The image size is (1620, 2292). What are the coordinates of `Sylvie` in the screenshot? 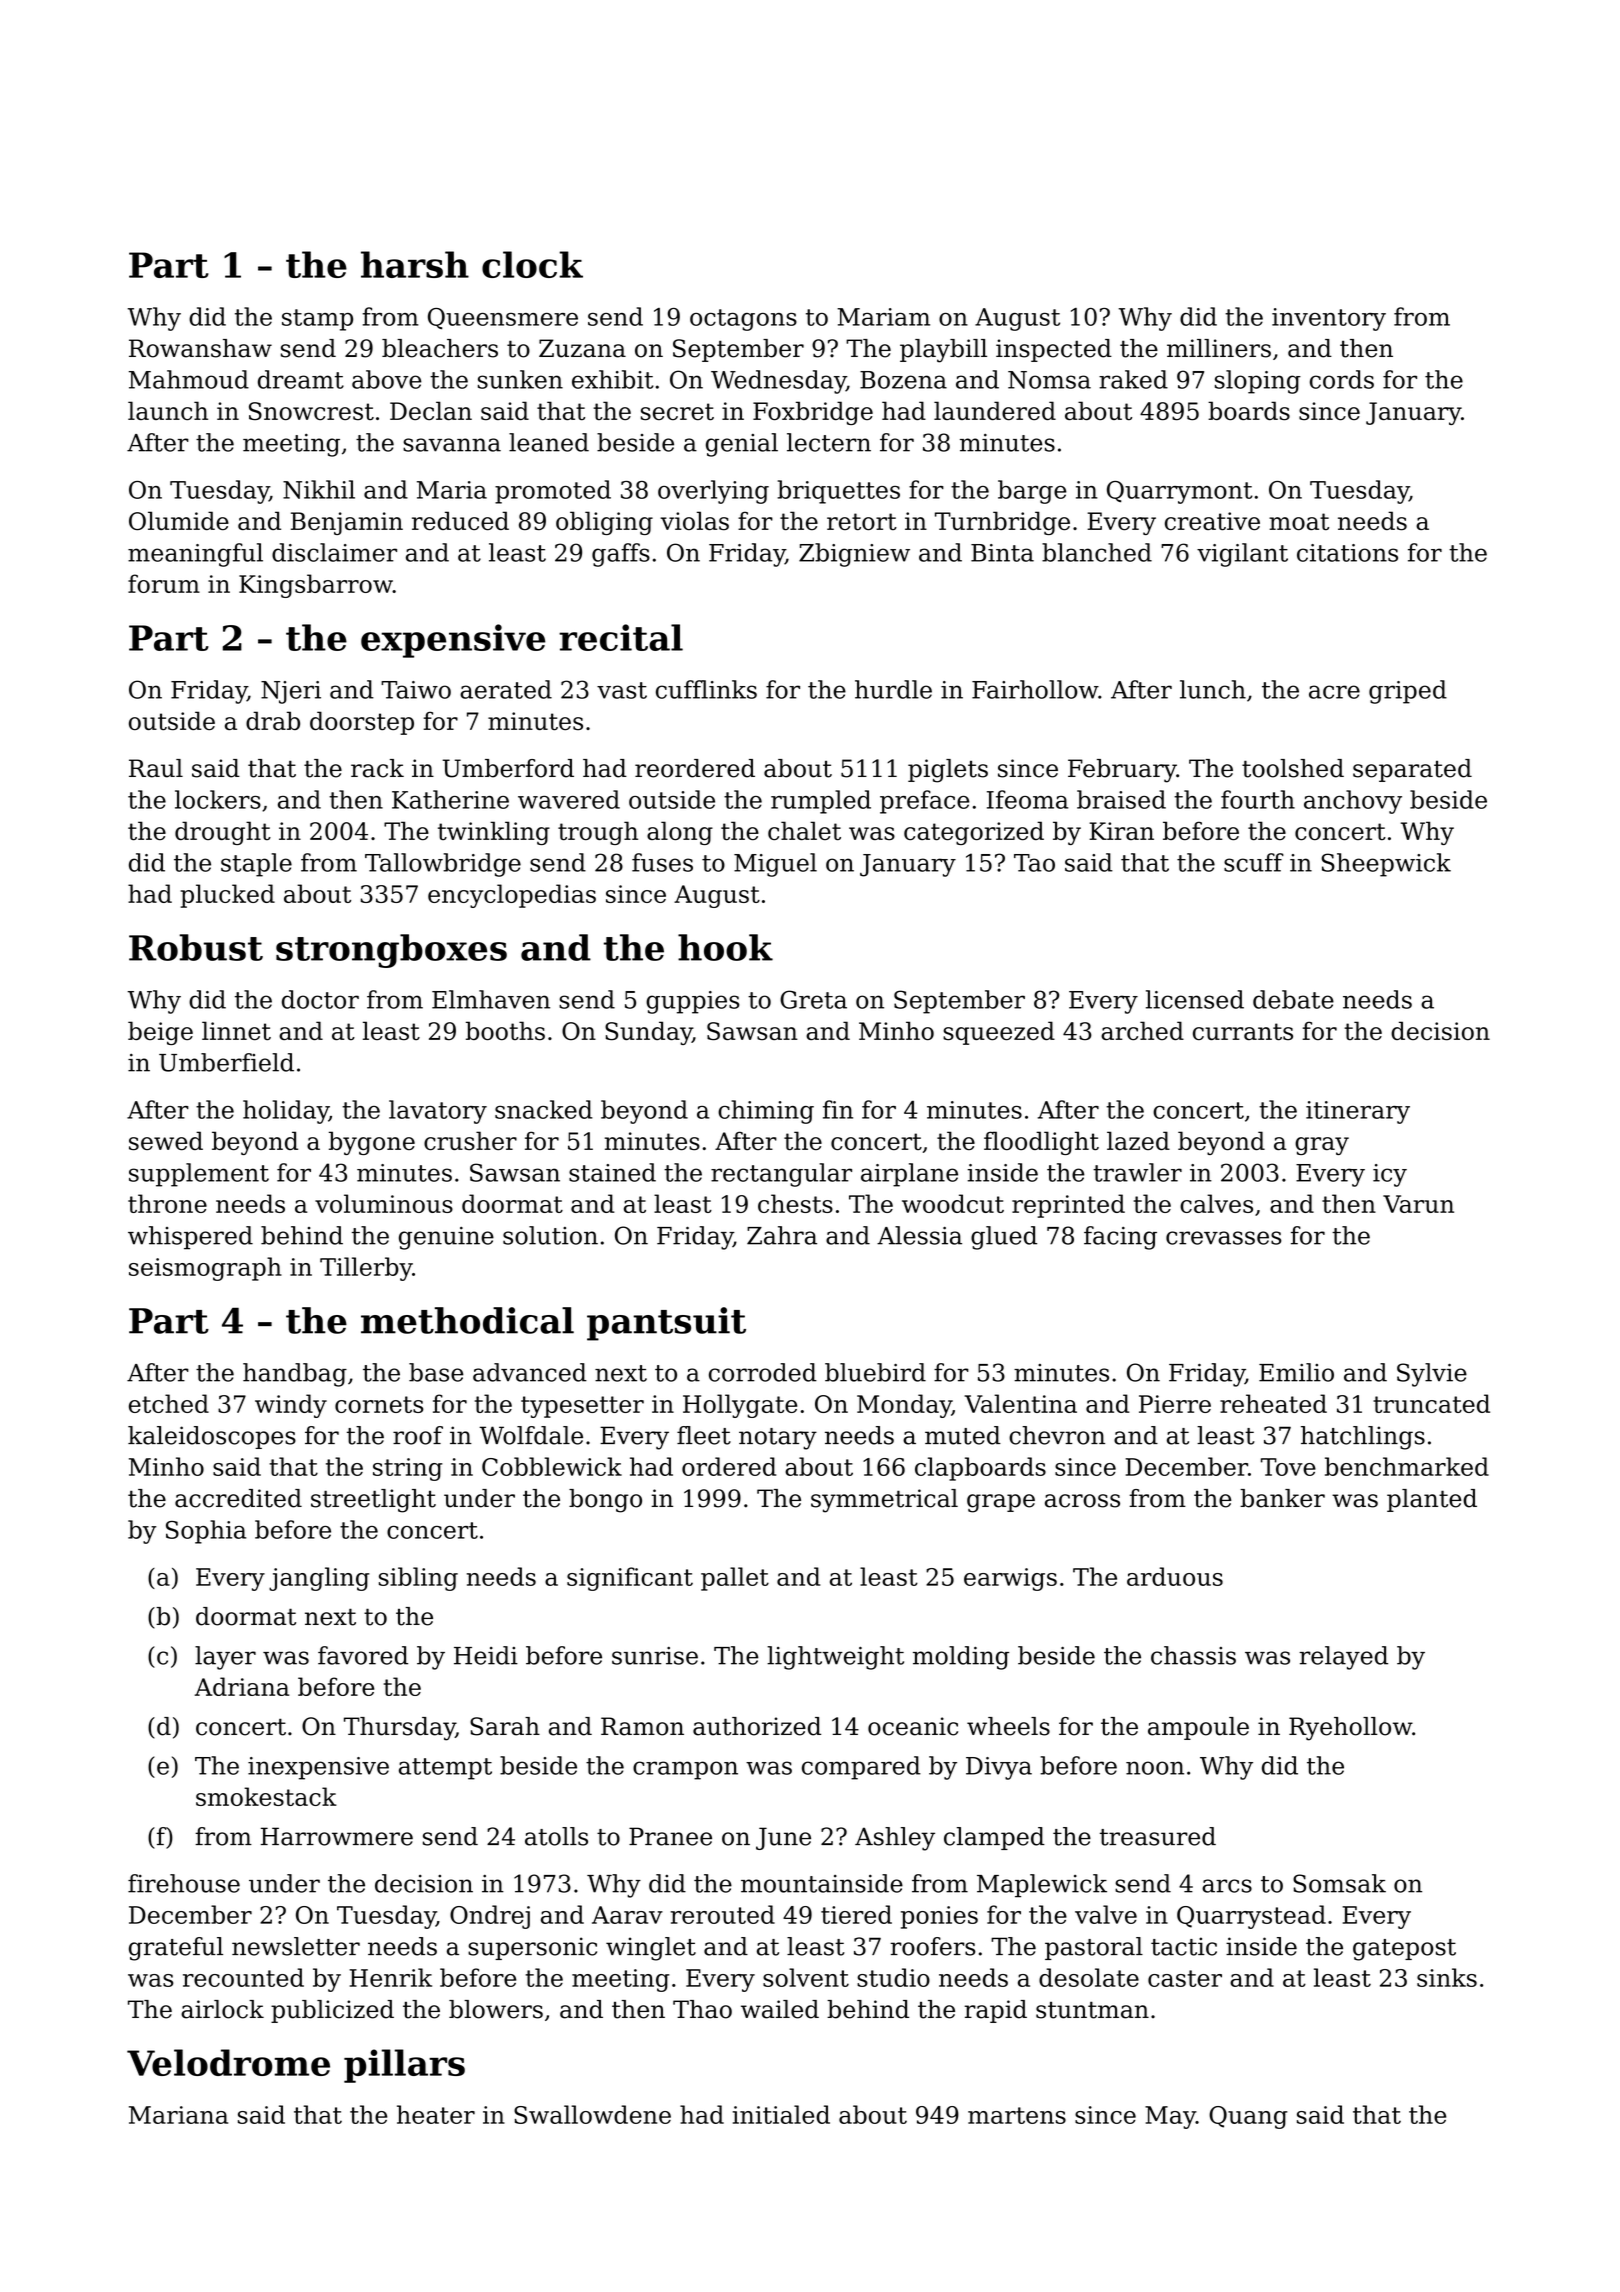 It's located at (1432, 1375).
